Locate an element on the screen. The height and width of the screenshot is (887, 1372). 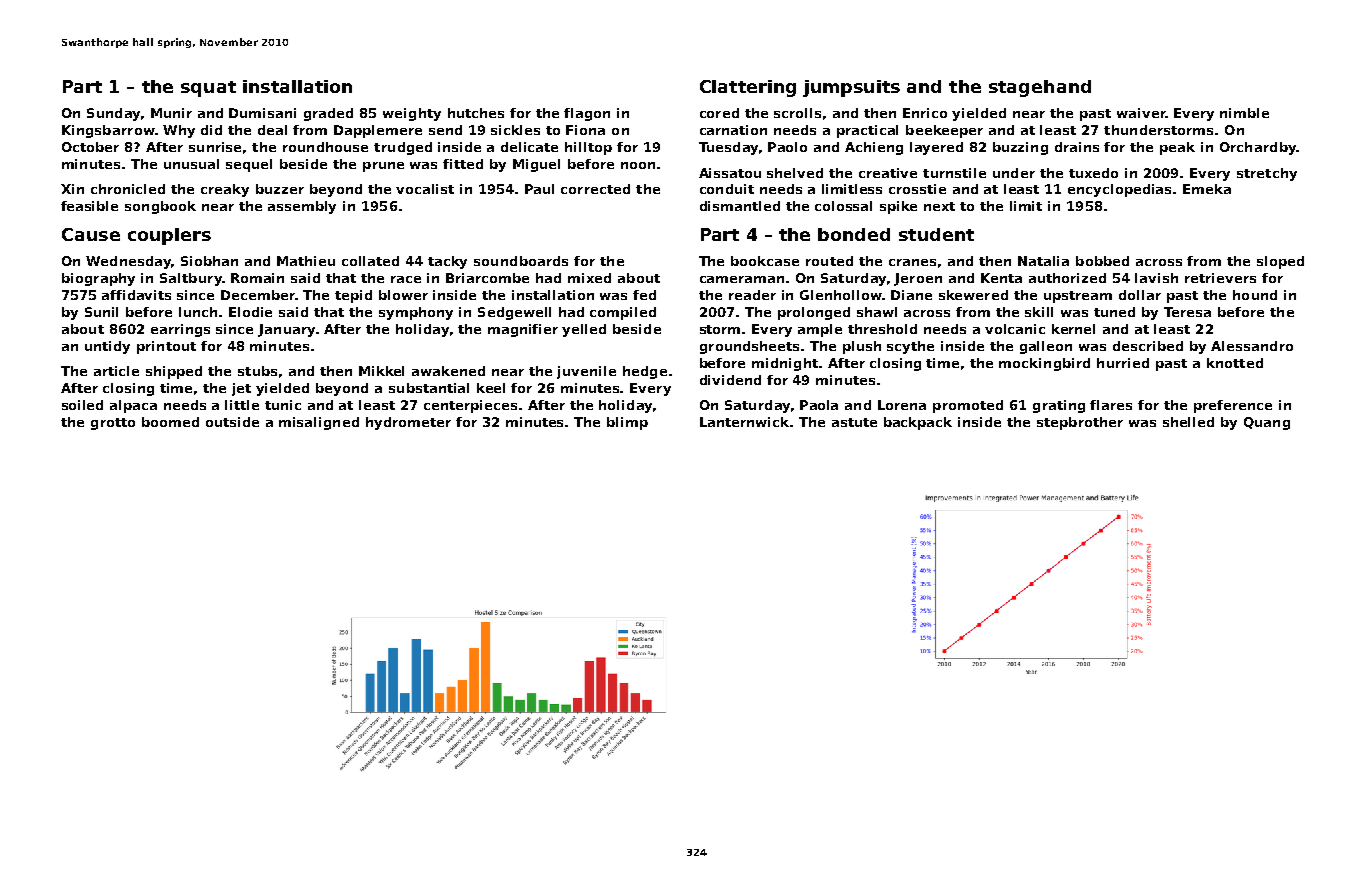
shipped is located at coordinates (174, 372).
